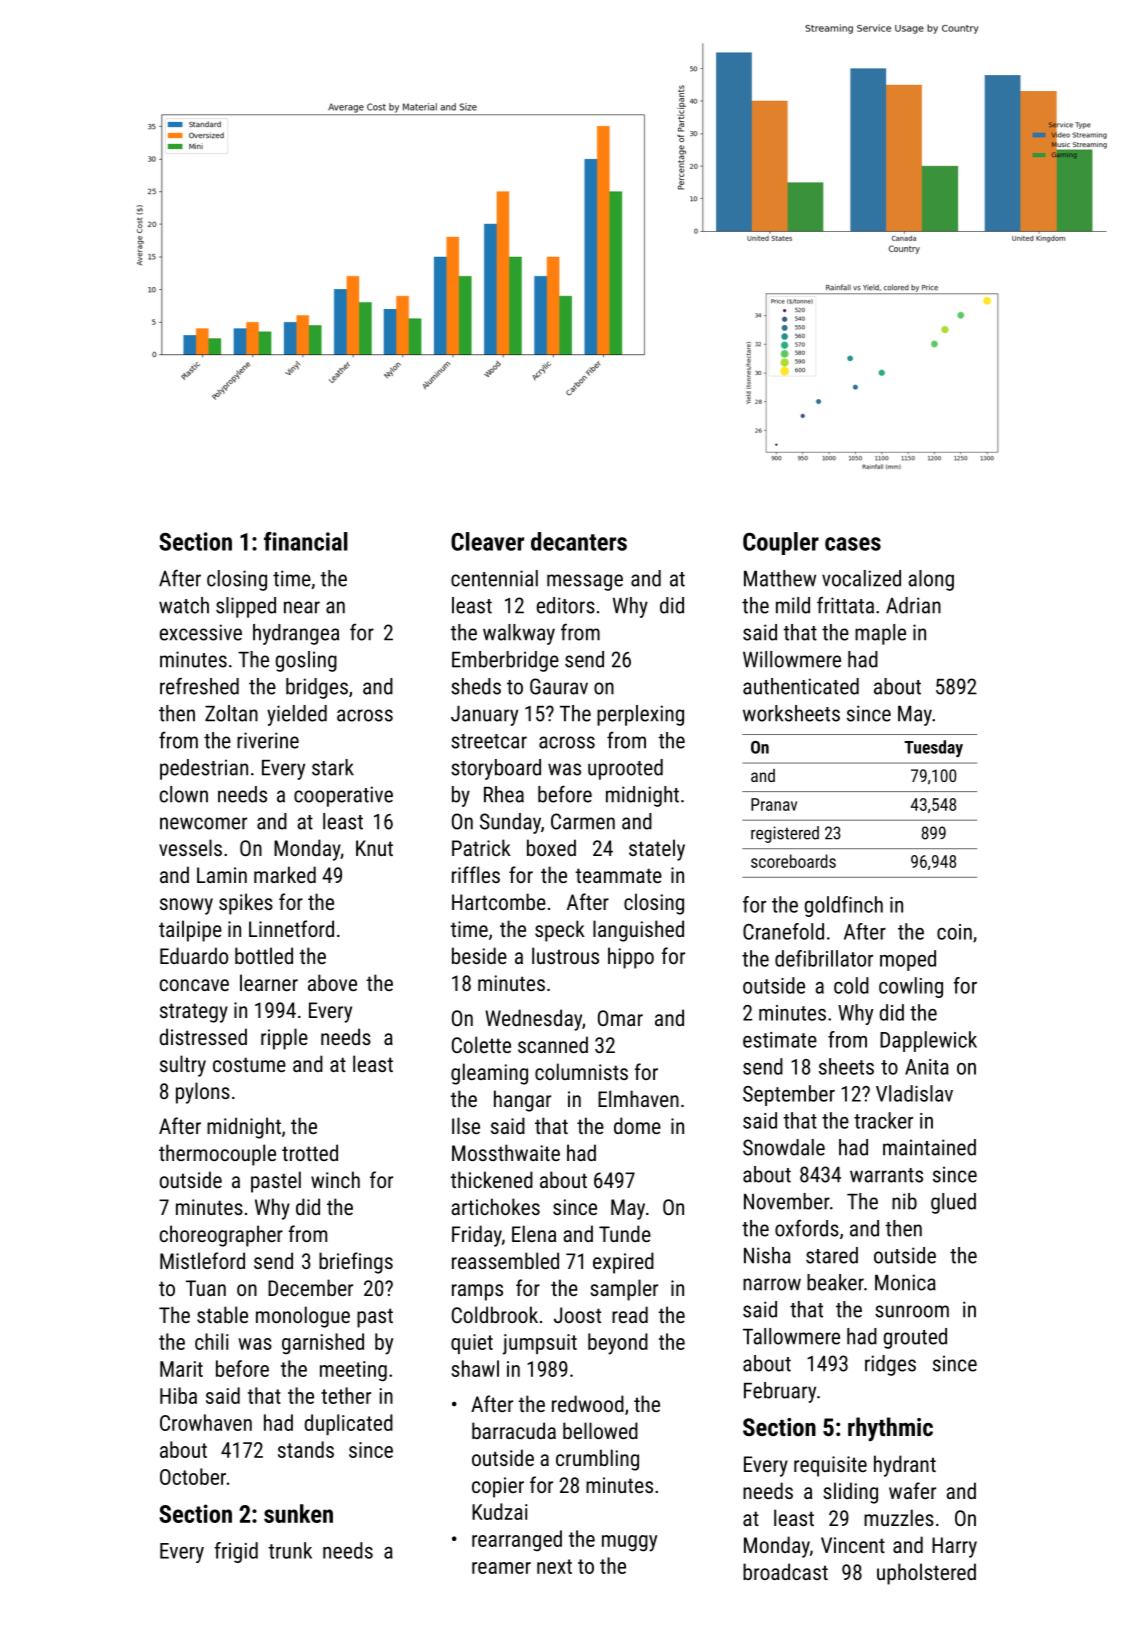 This screenshot has height=1645, width=1136. What do you see at coordinates (505, 661) in the screenshot?
I see `Emberbridge` at bounding box center [505, 661].
